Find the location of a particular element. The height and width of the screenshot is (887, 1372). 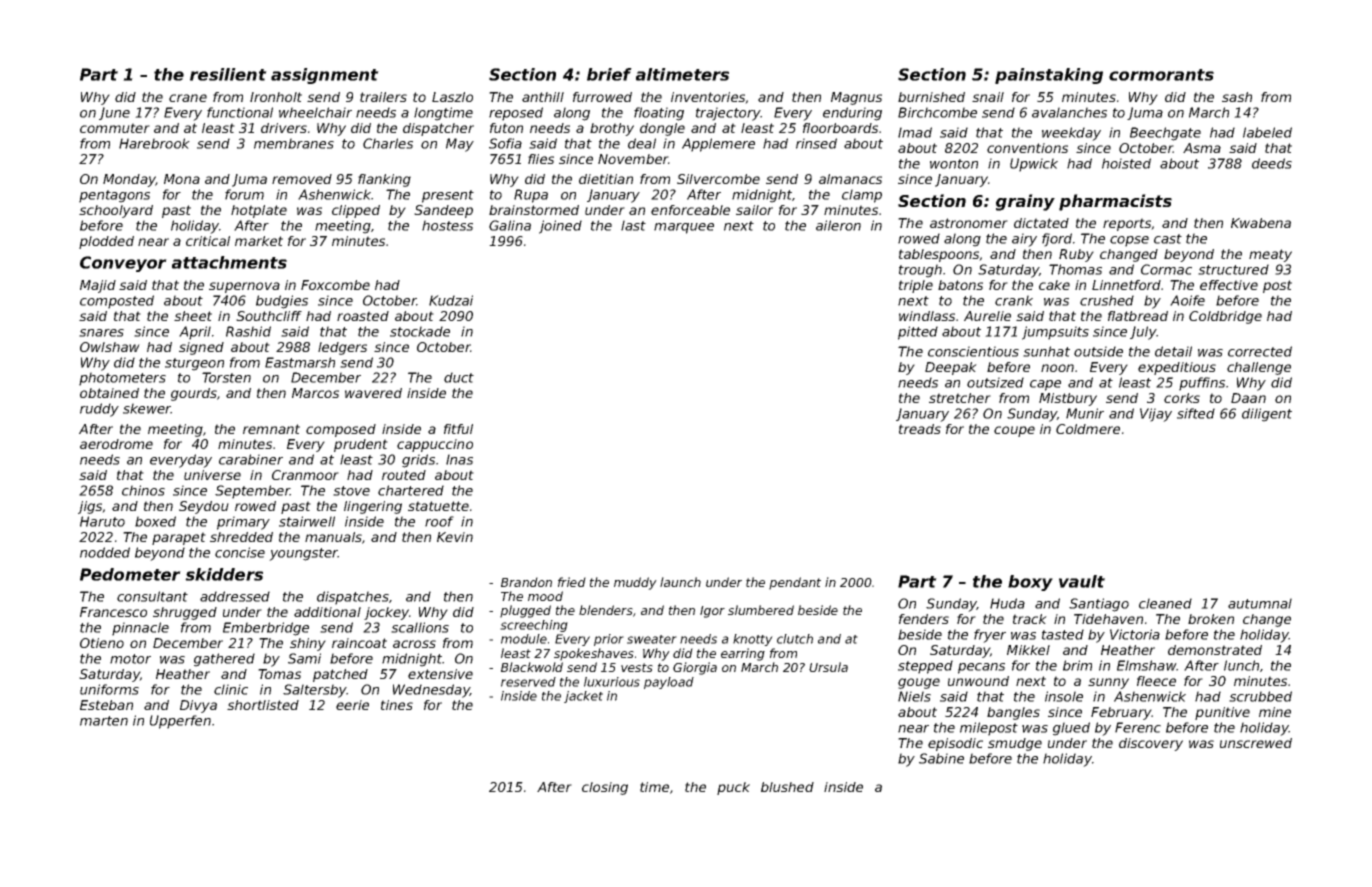

pinnacle is located at coordinates (140, 629).
